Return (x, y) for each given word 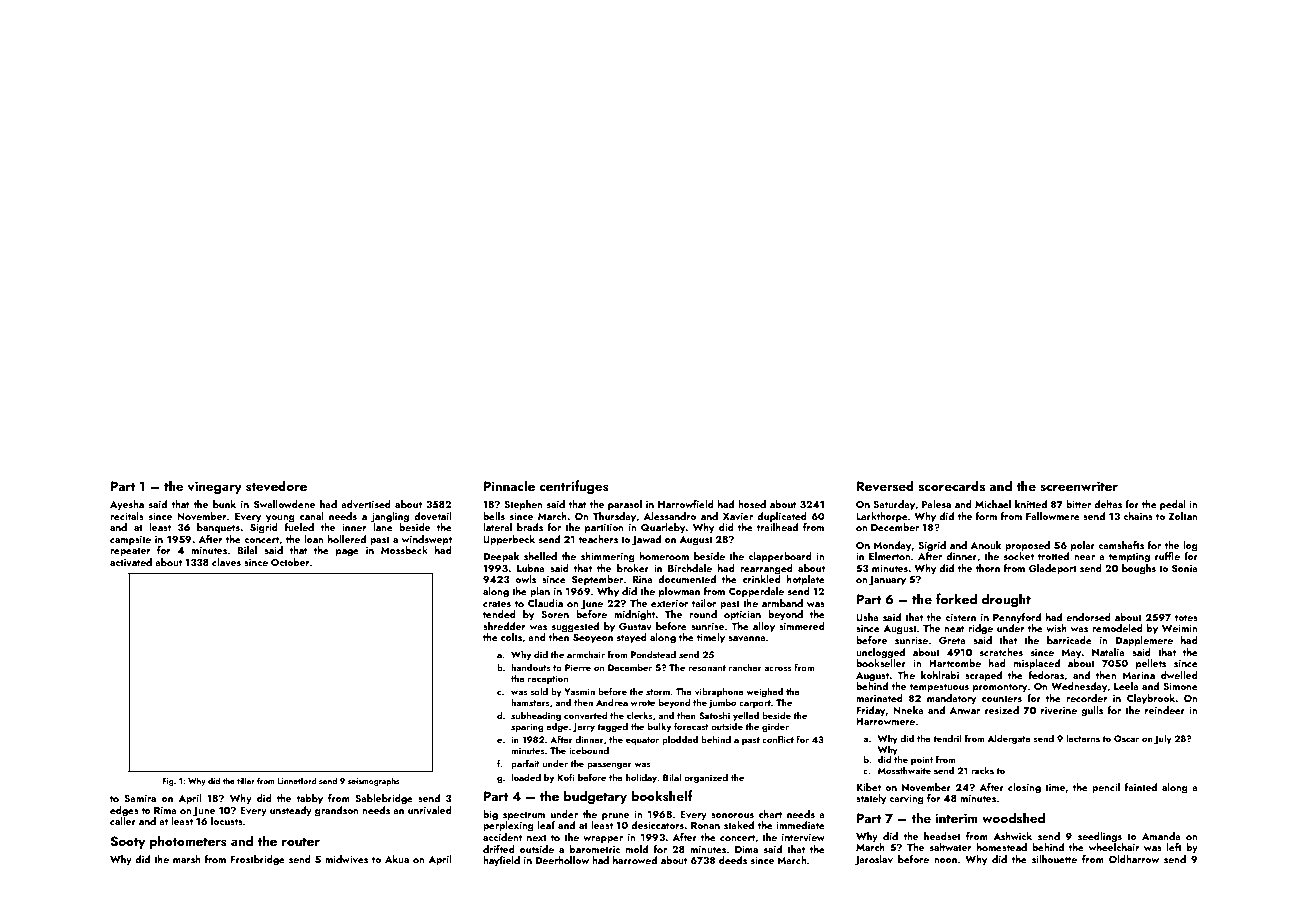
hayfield (501, 861)
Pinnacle (509, 485)
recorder (1086, 698)
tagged (612, 727)
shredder (504, 626)
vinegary (215, 487)
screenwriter (1079, 486)
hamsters (530, 702)
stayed (632, 638)
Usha (867, 617)
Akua (397, 859)
